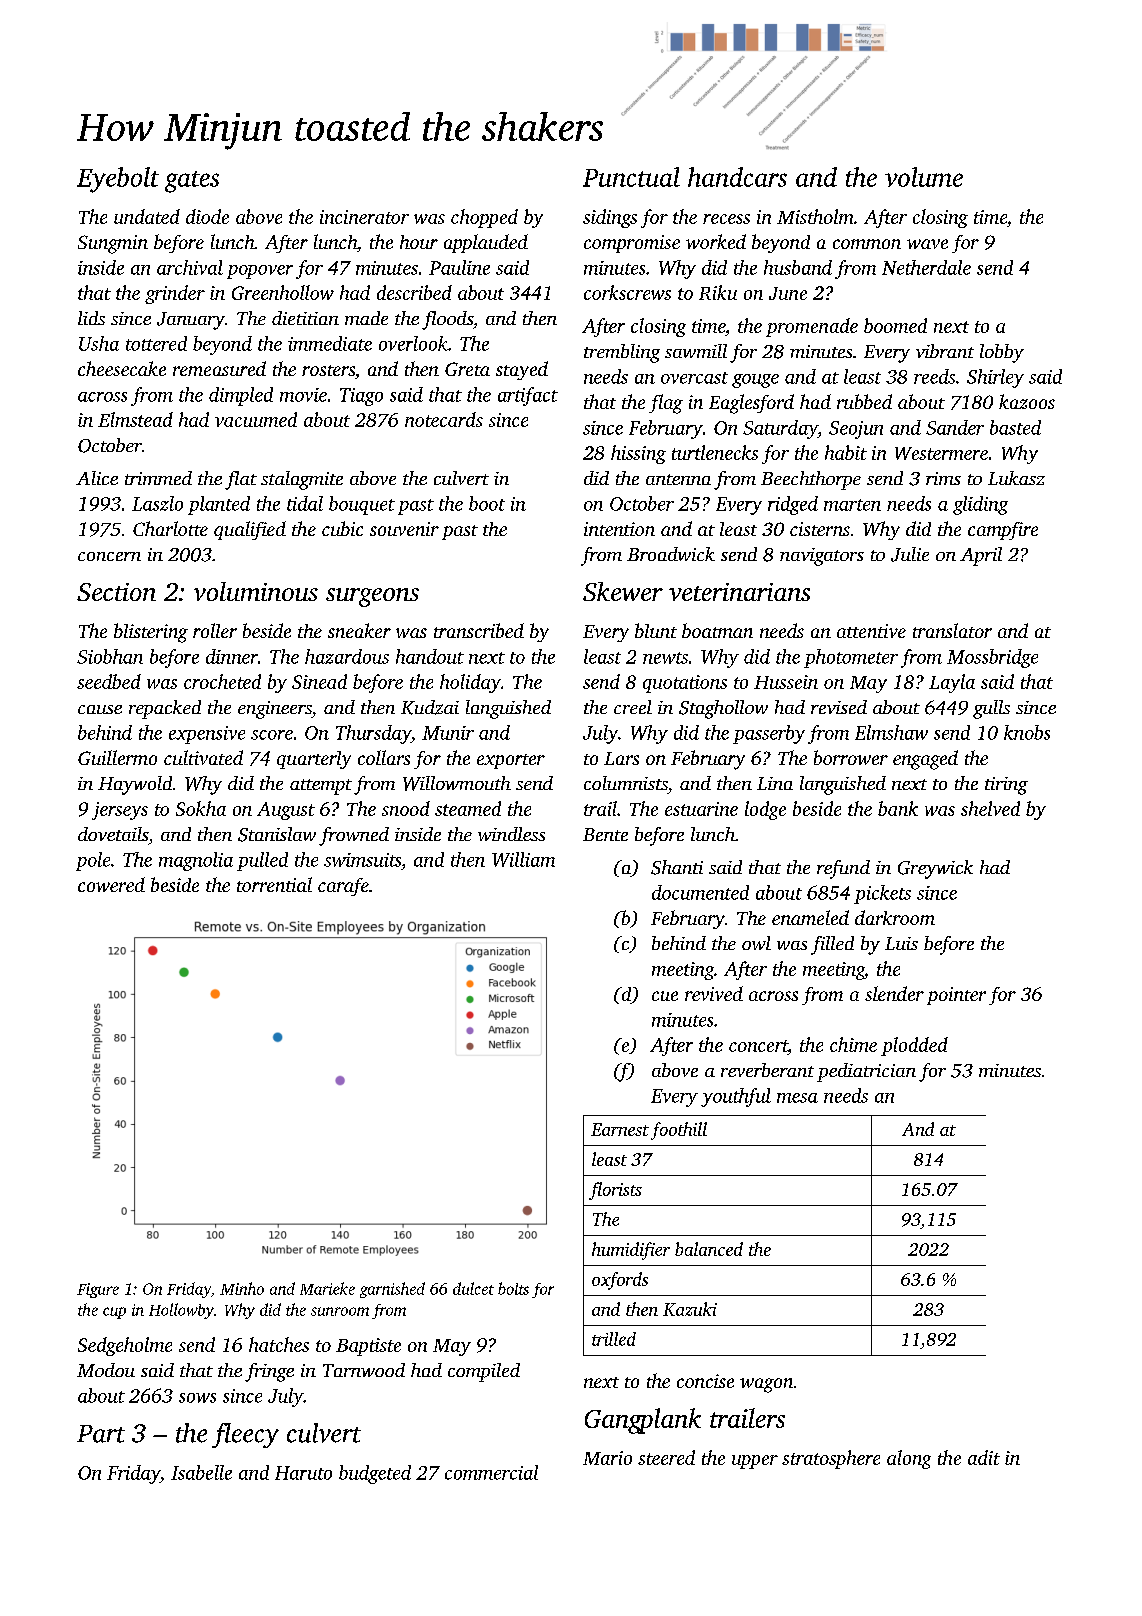 The width and height of the page is (1142, 1616). What do you see at coordinates (914, 1046) in the page?
I see `plodded` at bounding box center [914, 1046].
